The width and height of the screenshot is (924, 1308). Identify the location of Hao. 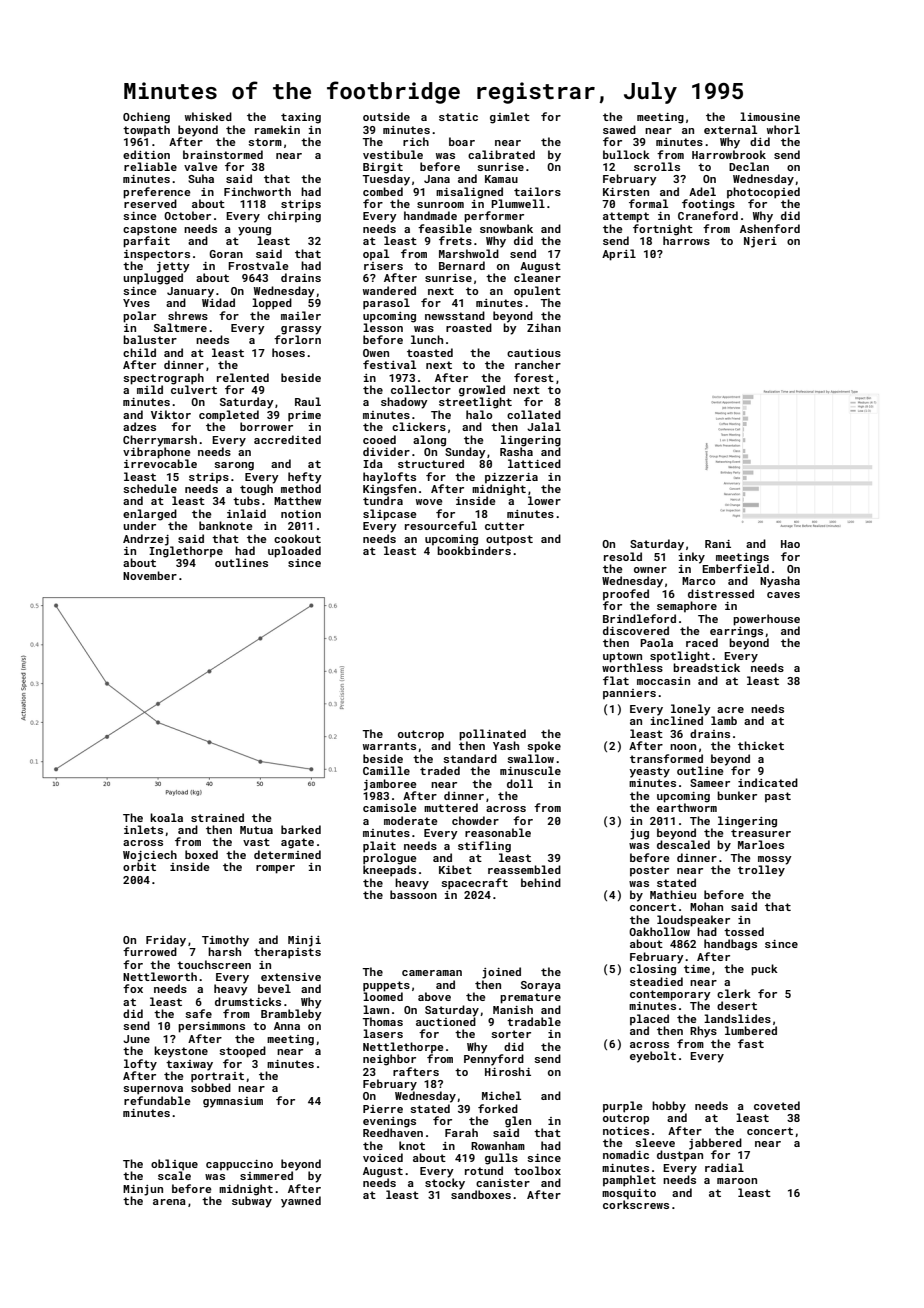
(790, 544).
